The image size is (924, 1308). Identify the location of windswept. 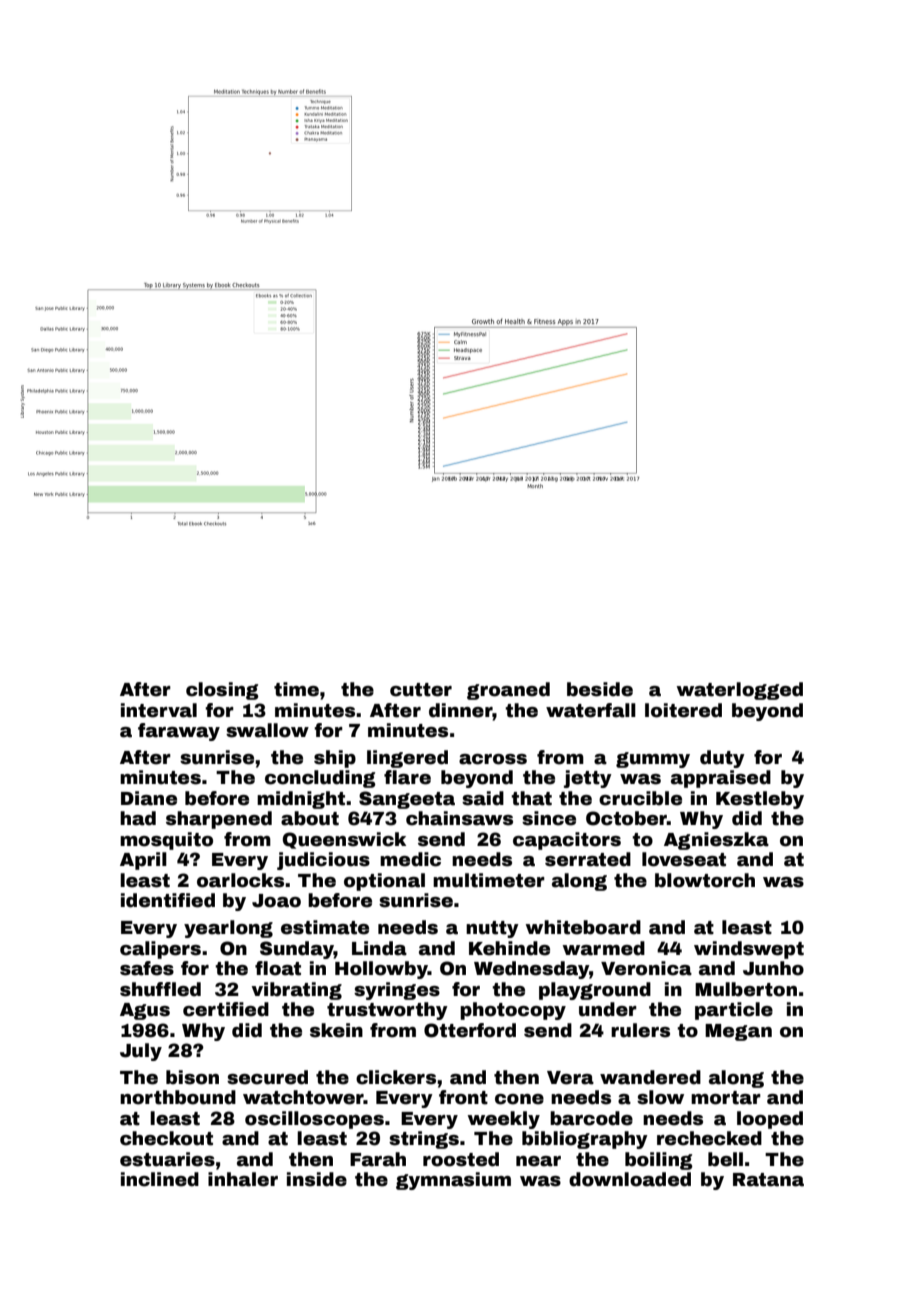
(749, 950).
